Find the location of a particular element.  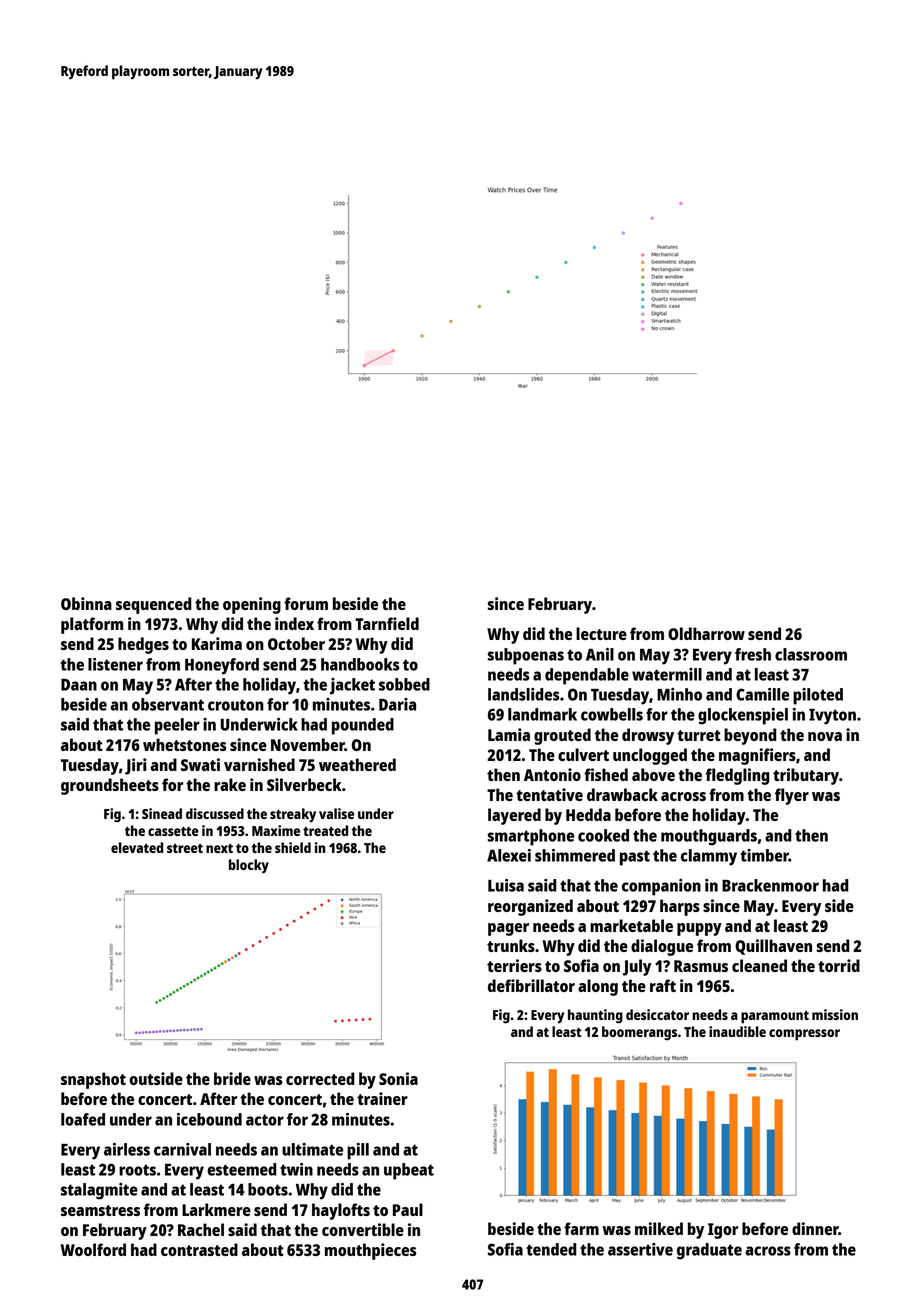

terriers is located at coordinates (514, 965).
